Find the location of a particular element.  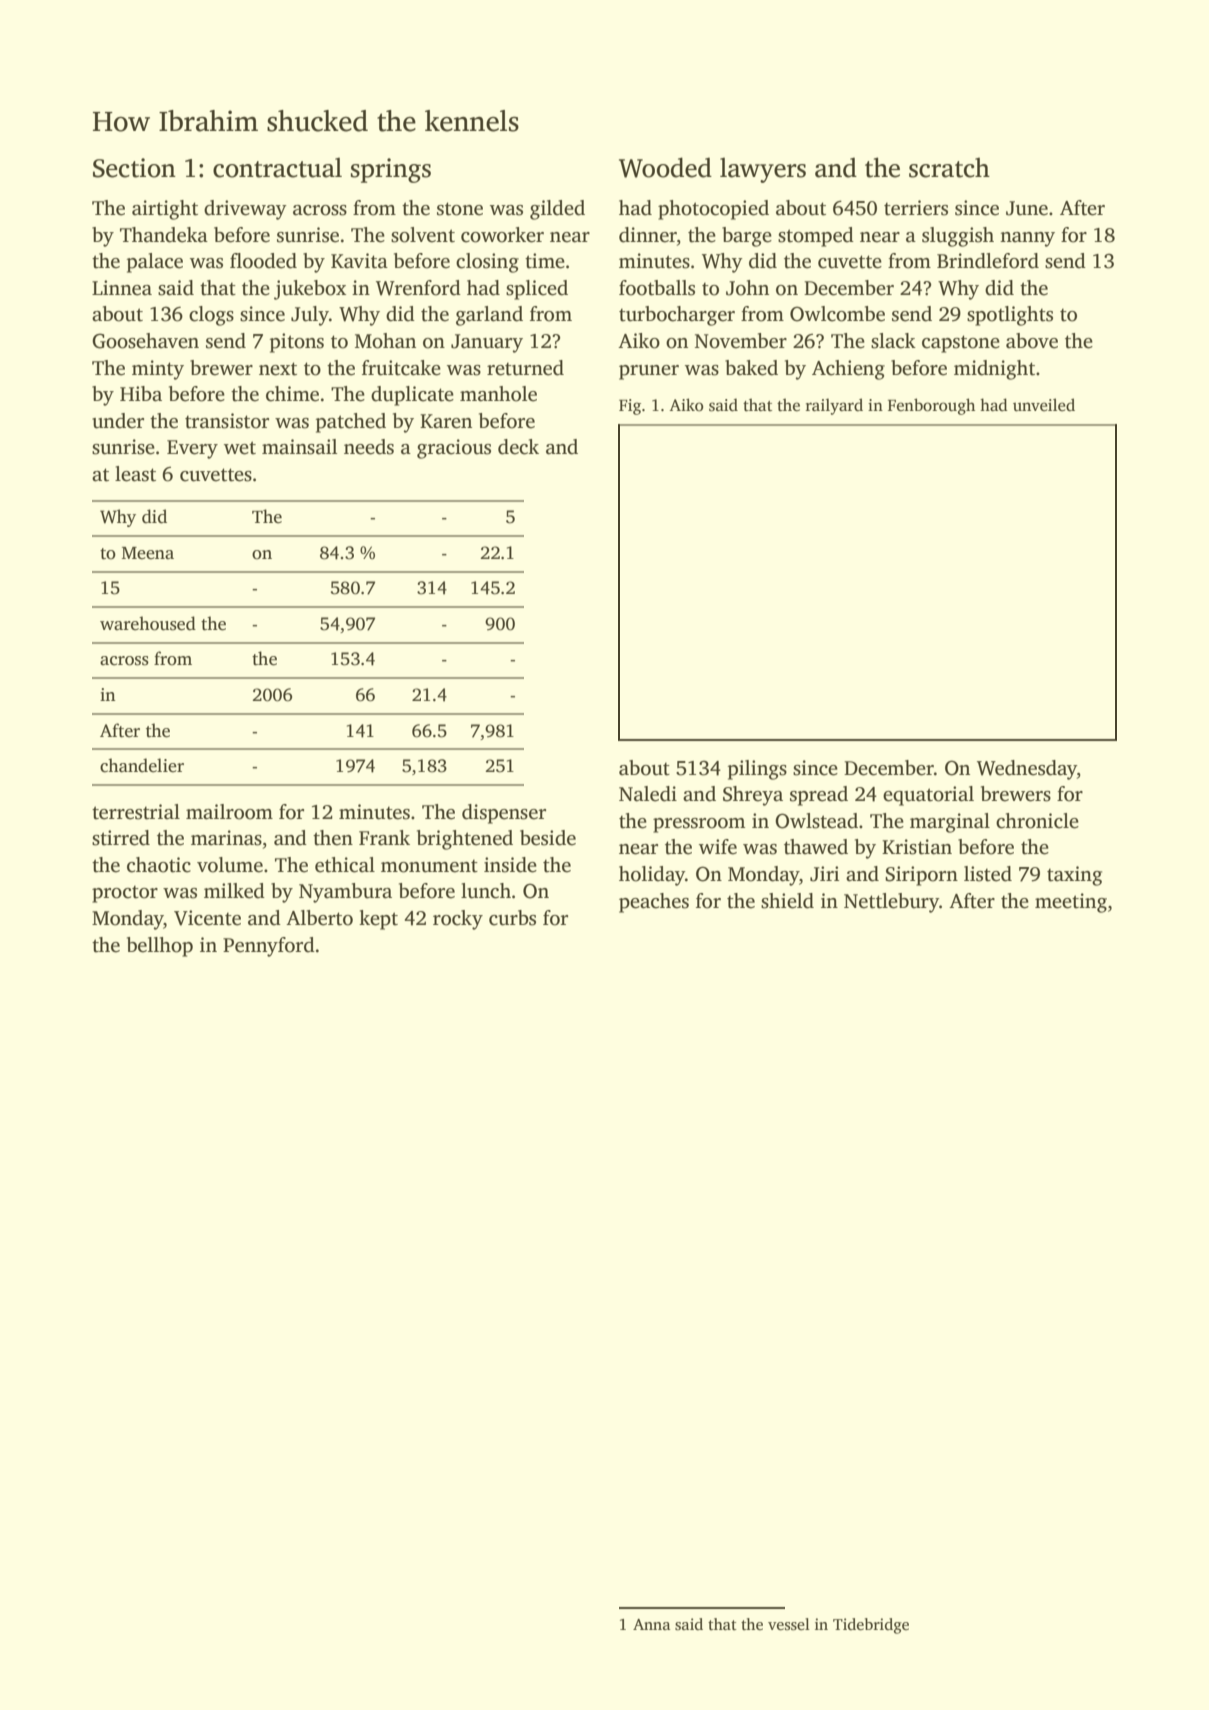

Wednesday is located at coordinates (1027, 770).
